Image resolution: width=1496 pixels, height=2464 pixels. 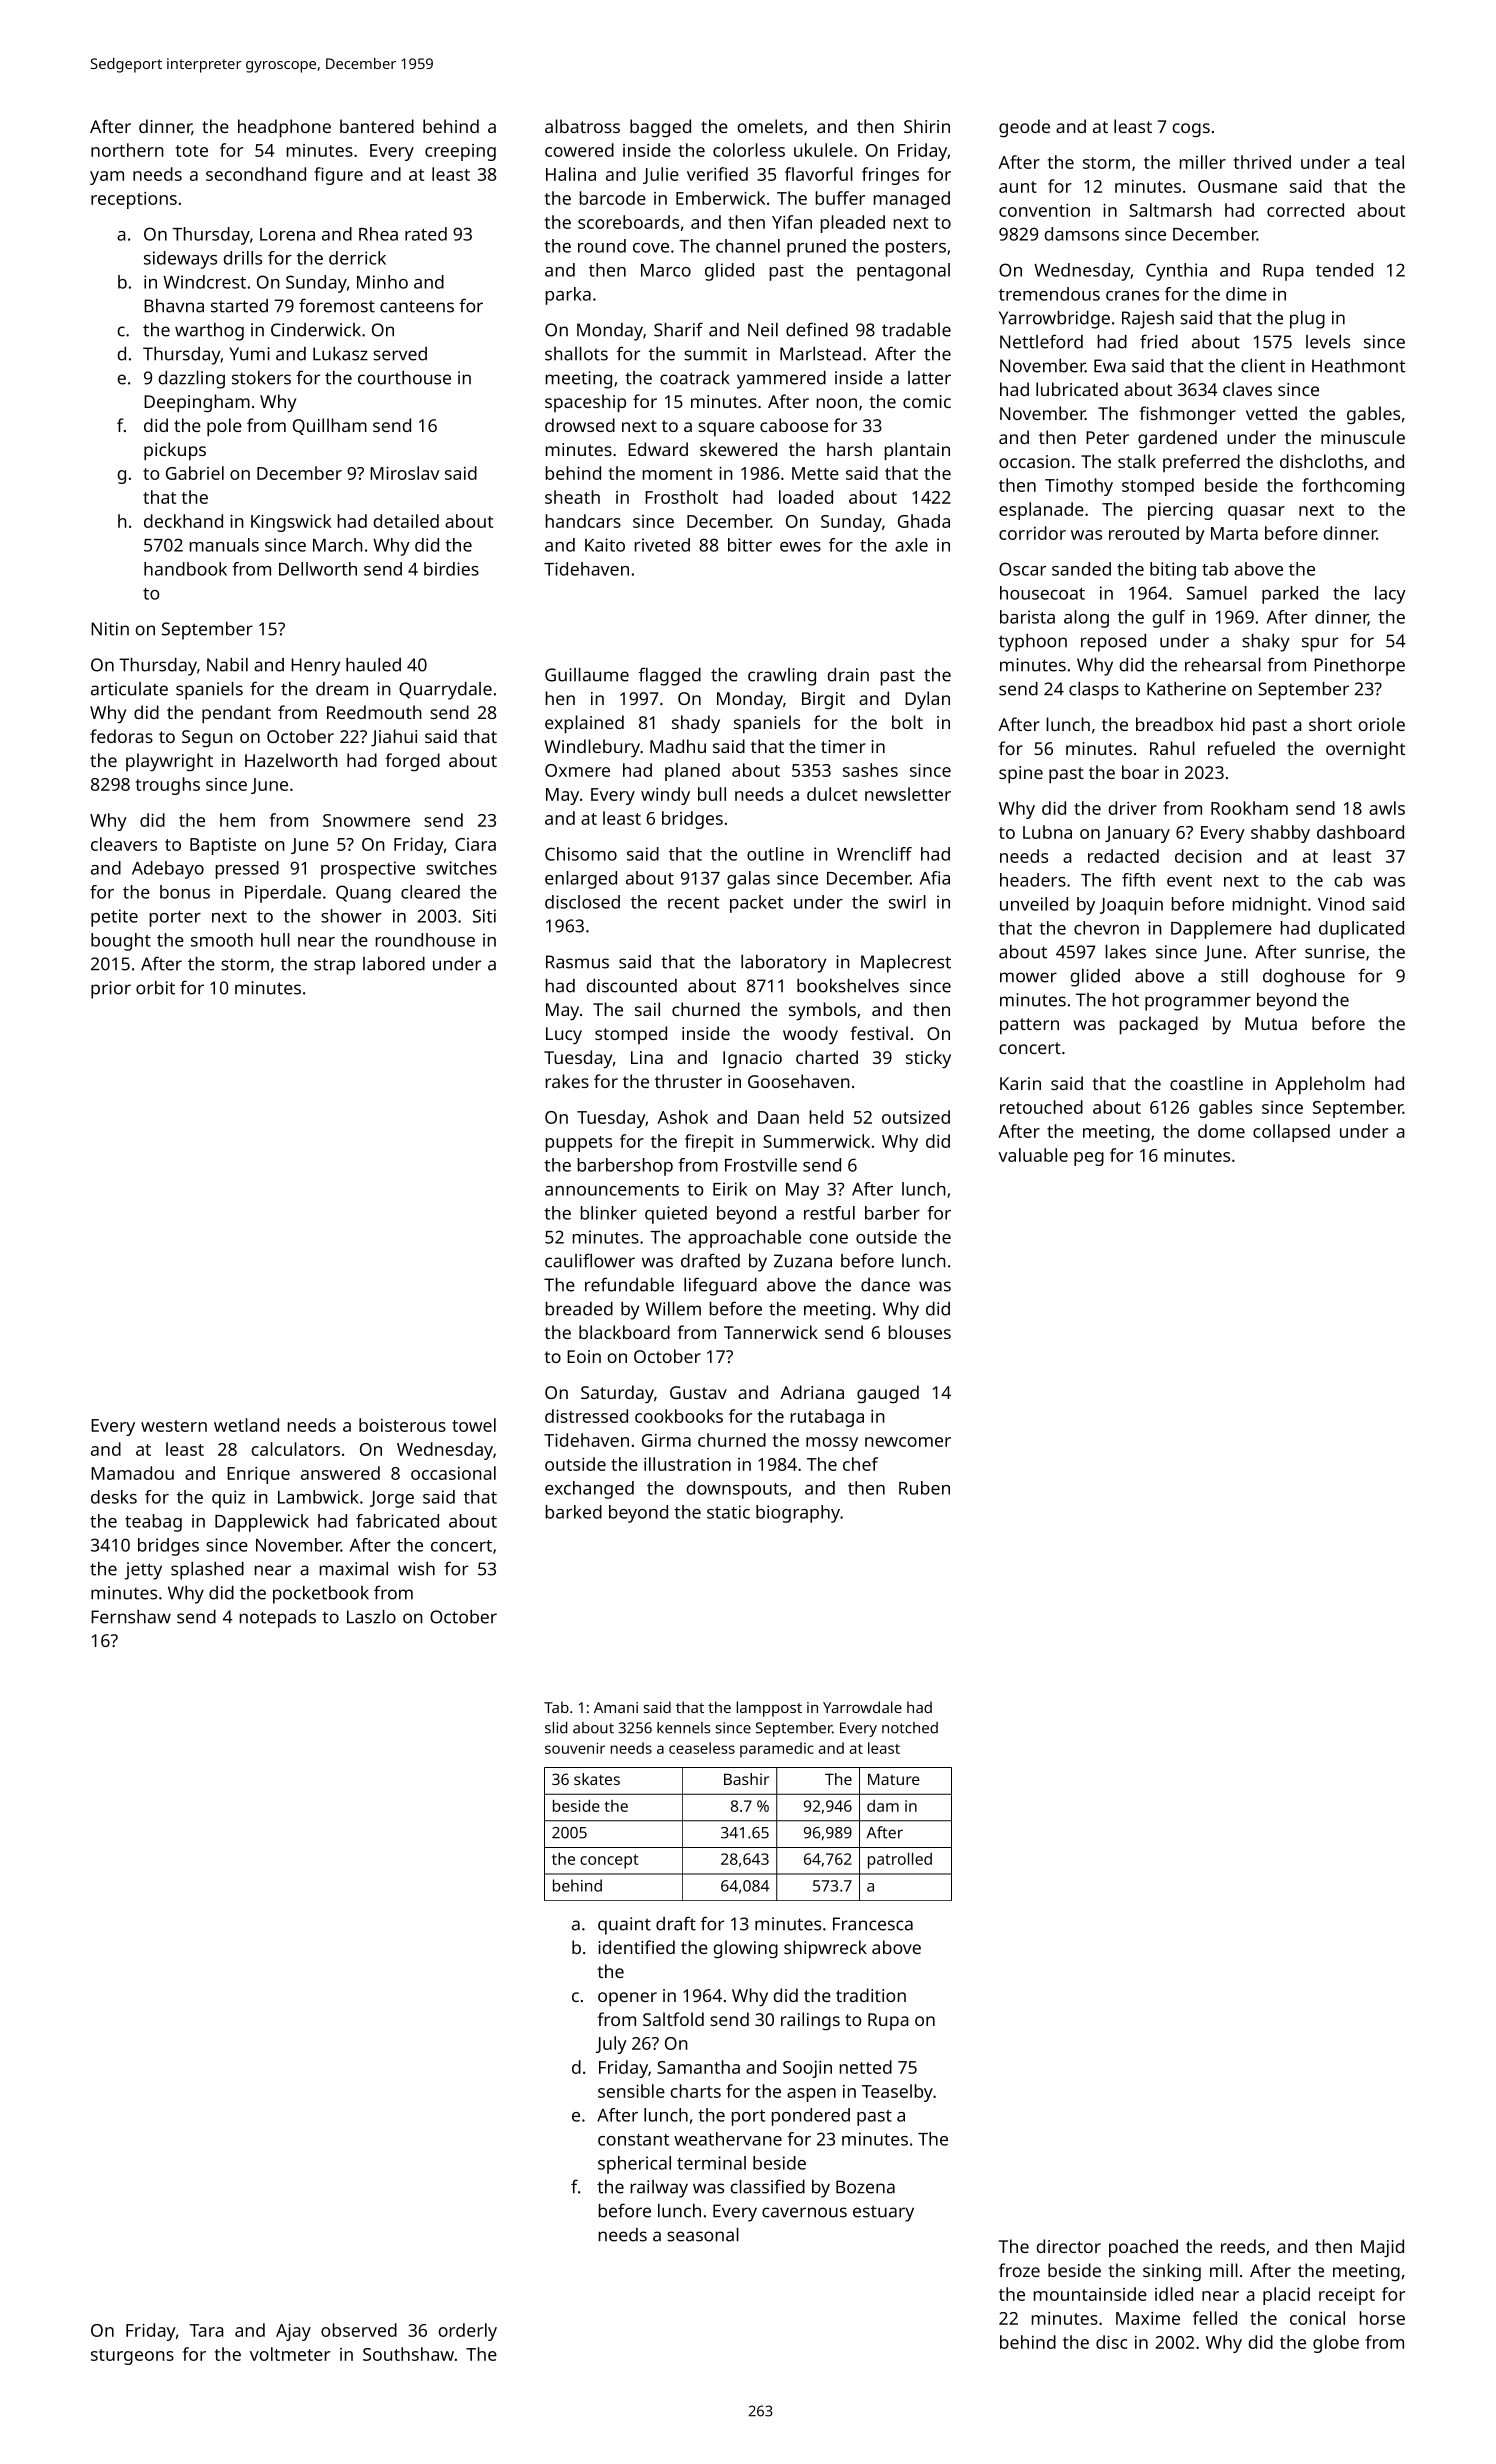 What do you see at coordinates (1148, 2318) in the image?
I see `Maxime` at bounding box center [1148, 2318].
